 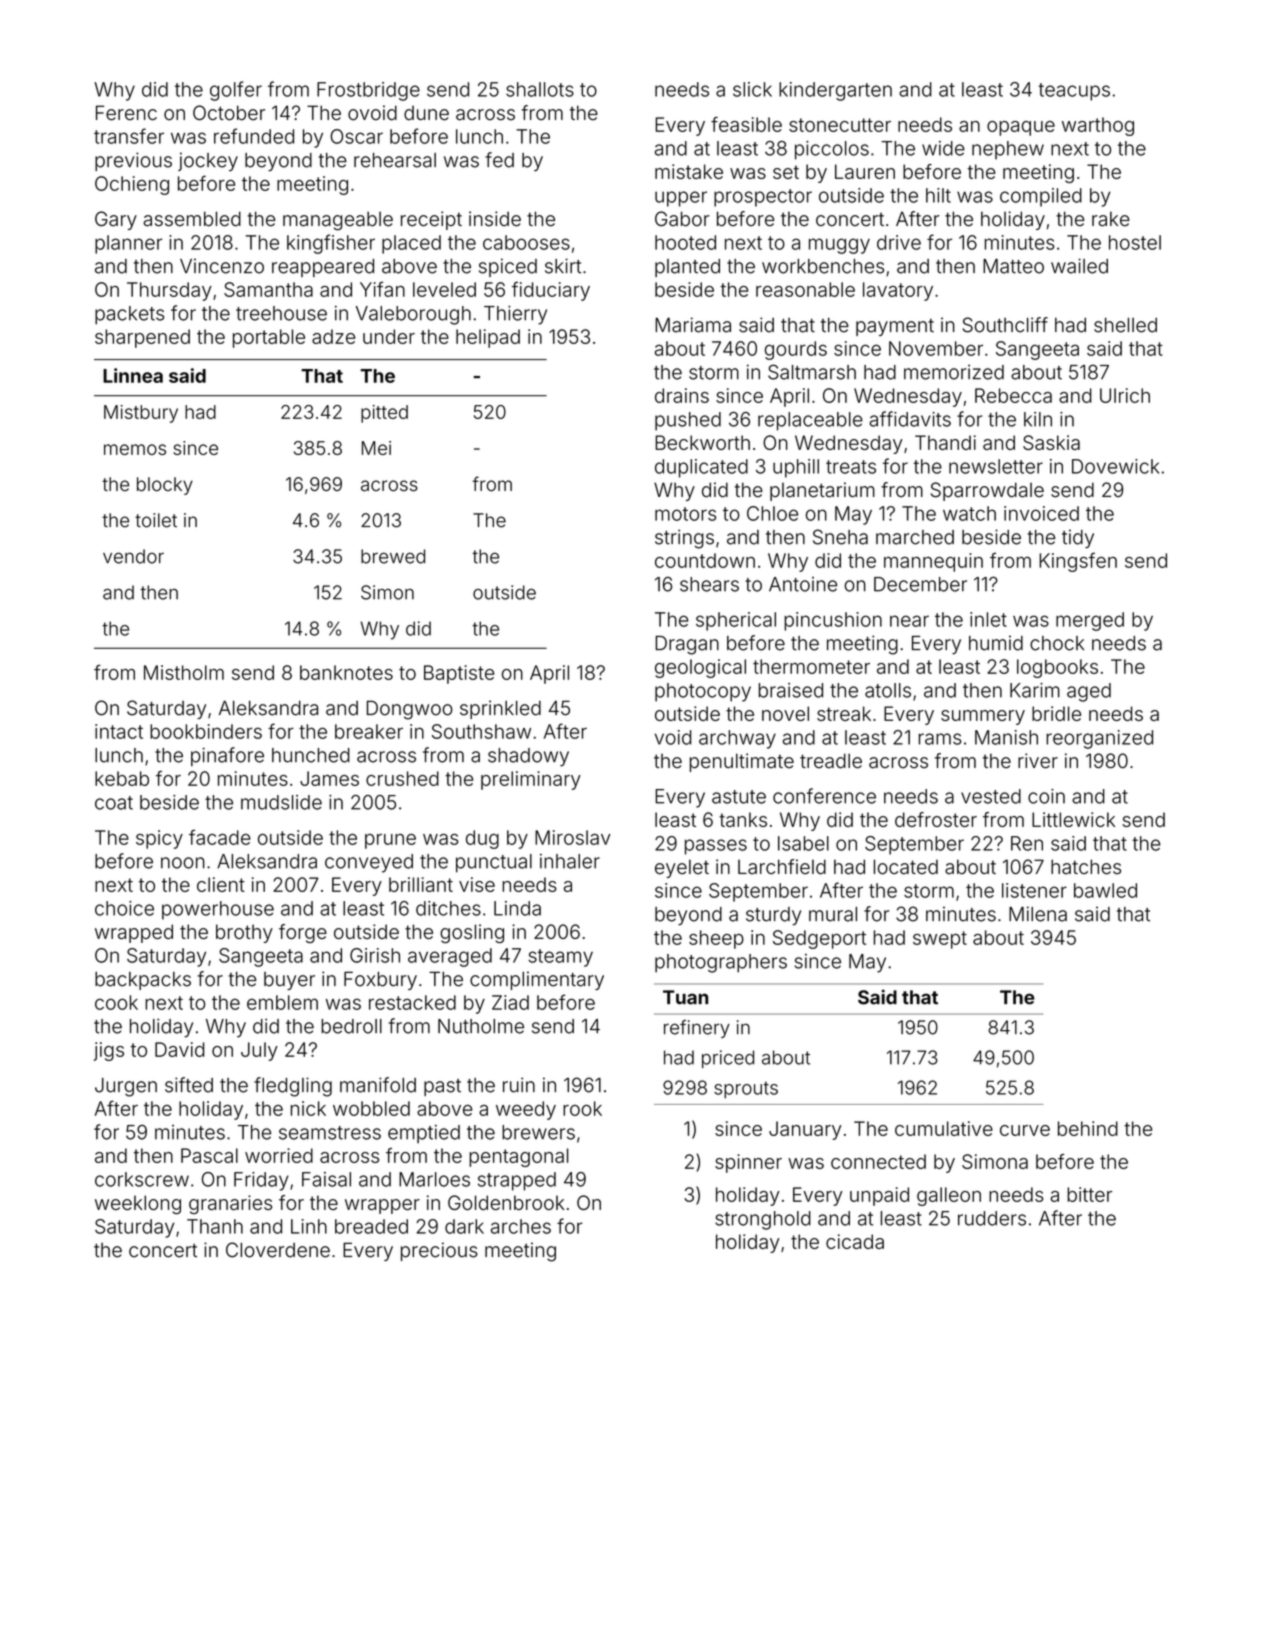 What do you see at coordinates (133, 556) in the screenshot?
I see `vendor` at bounding box center [133, 556].
